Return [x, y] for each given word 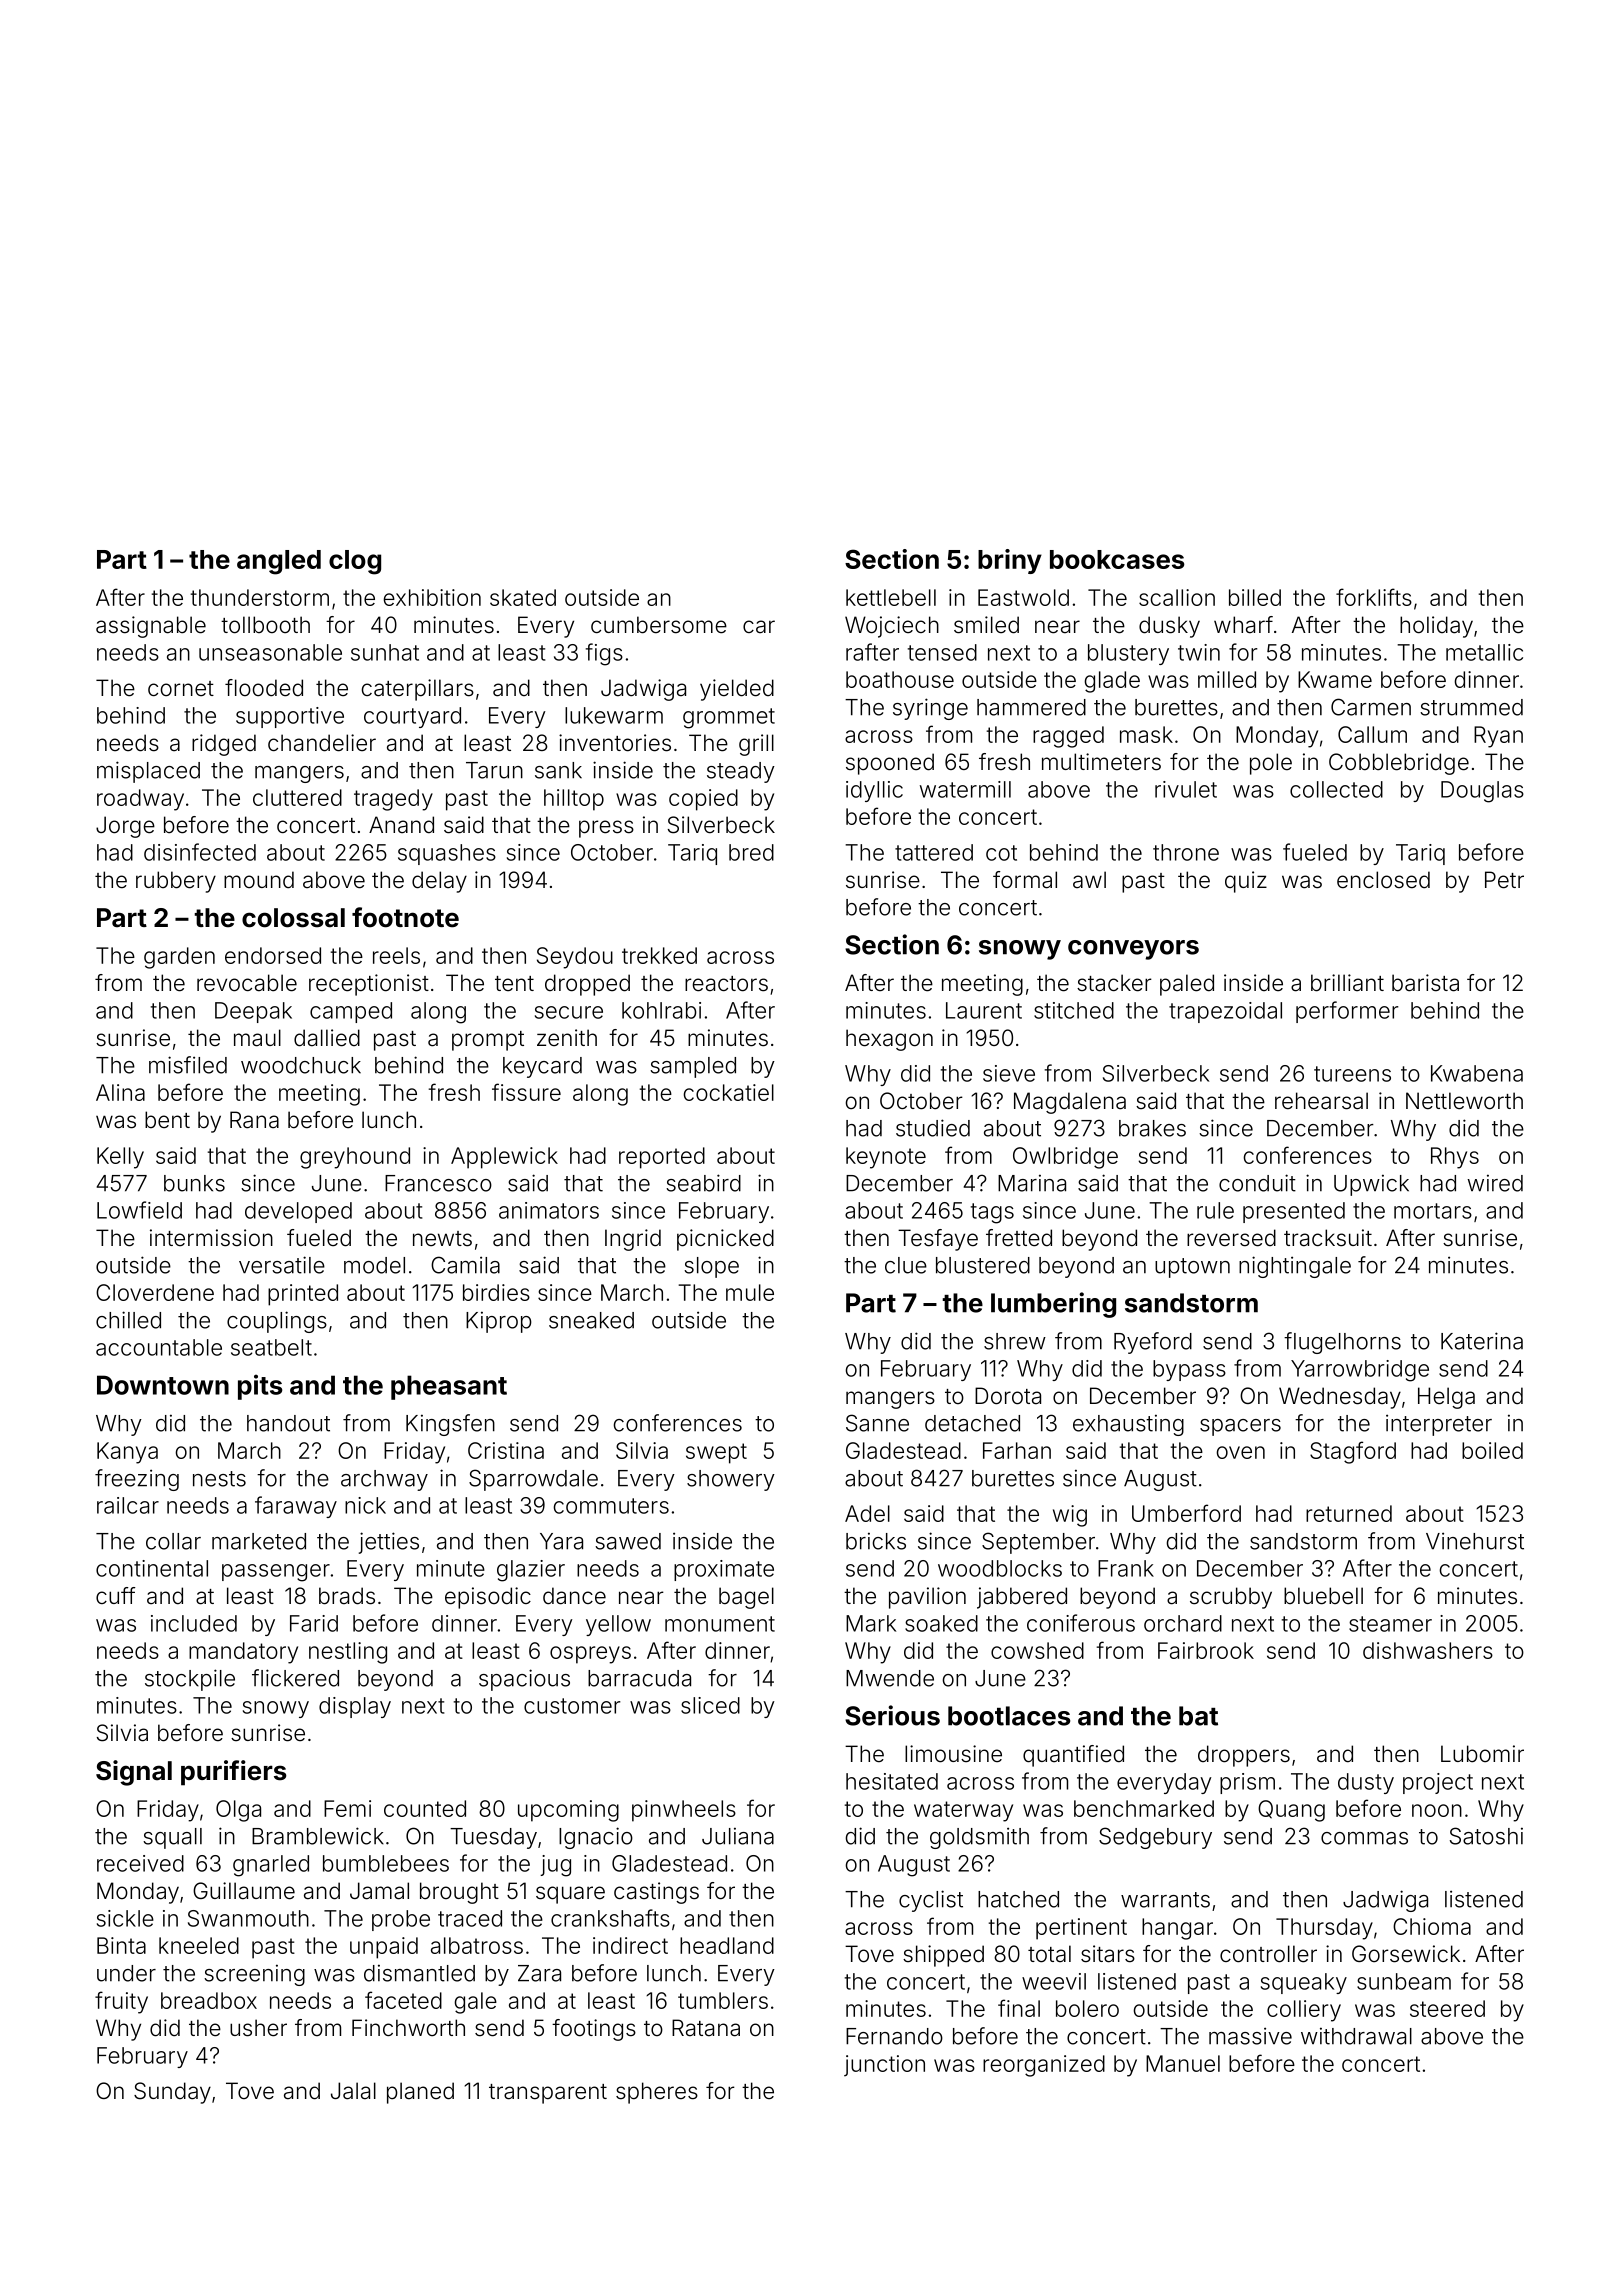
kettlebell [891, 597]
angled [279, 562]
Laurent [984, 1010]
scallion [1177, 597]
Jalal [353, 2091]
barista [1425, 983]
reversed [1231, 1238]
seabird [703, 1183]
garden [179, 958]
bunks [194, 1183]
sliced [710, 1705]
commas [1364, 1838]
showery [731, 1480]
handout [288, 1423]
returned [1349, 1513]
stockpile [190, 1680]
